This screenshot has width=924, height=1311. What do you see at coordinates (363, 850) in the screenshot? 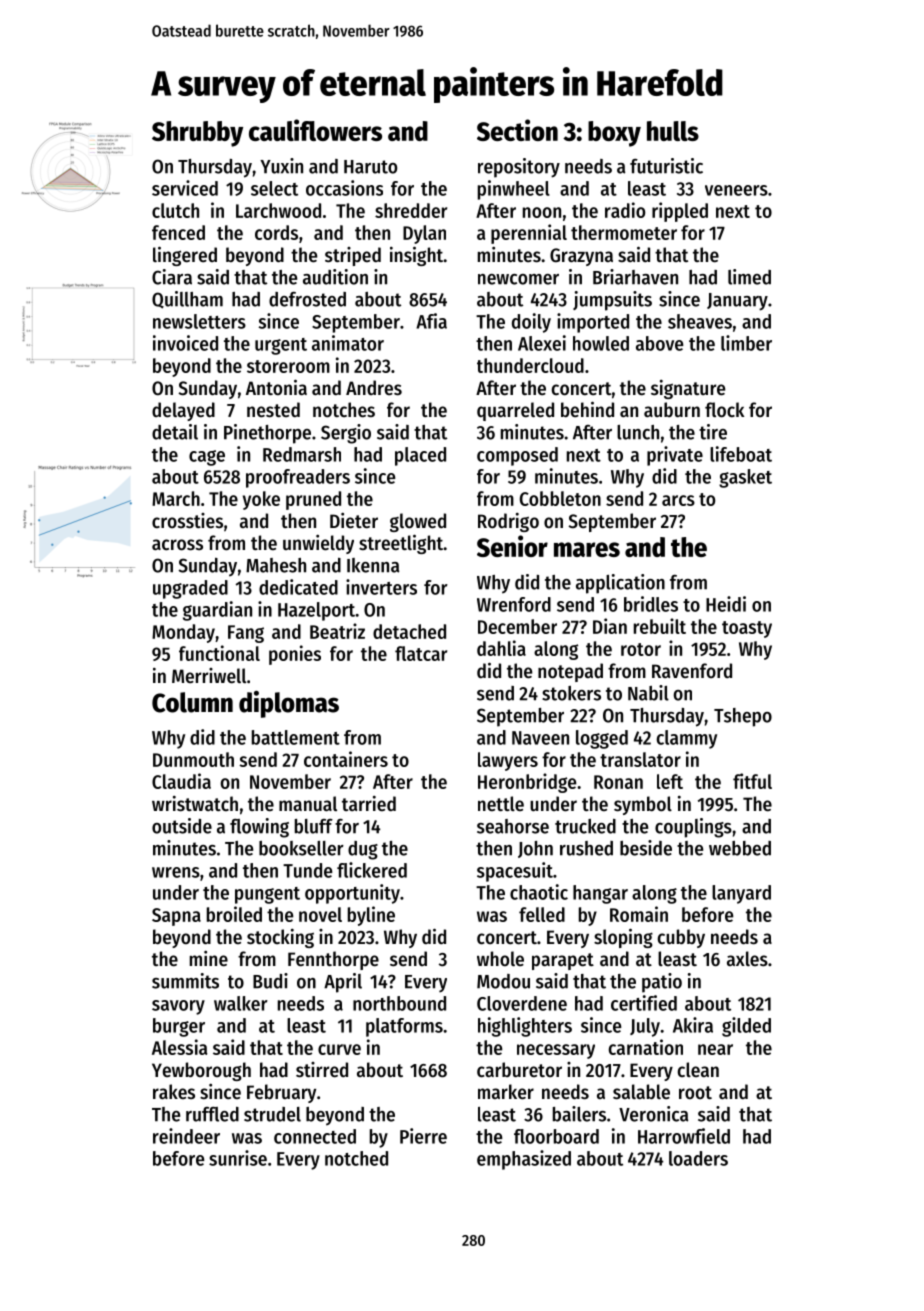
I see `dug` at bounding box center [363, 850].
